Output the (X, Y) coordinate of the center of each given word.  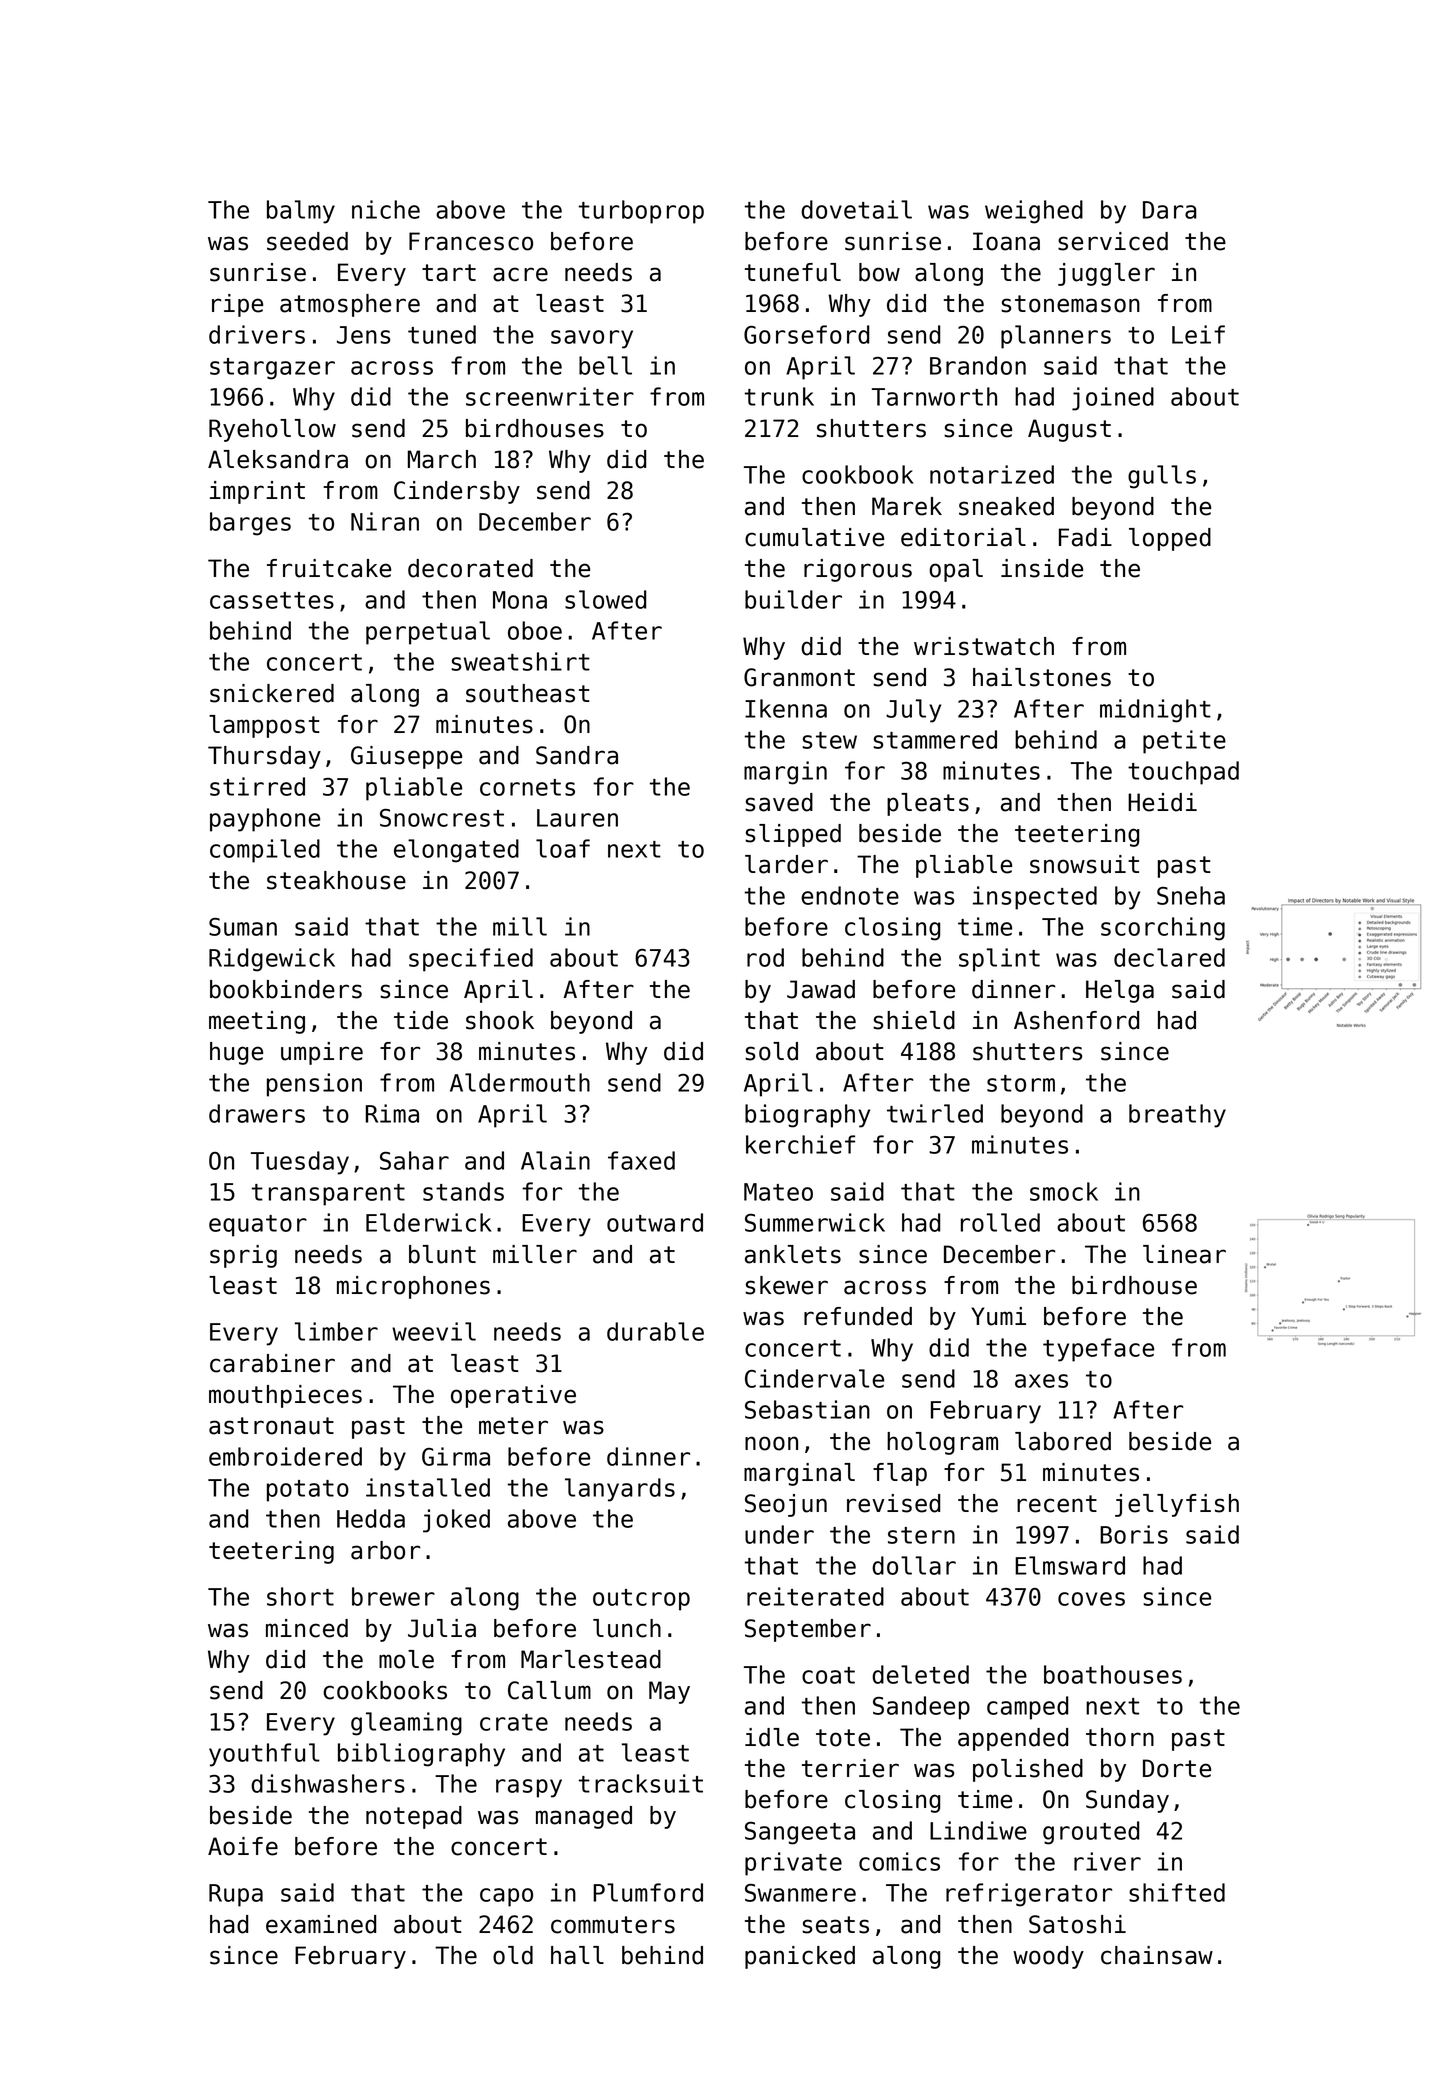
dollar (914, 1565)
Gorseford (806, 334)
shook (500, 1020)
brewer (393, 1596)
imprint (257, 492)
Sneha (1191, 895)
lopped (1170, 539)
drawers (257, 1113)
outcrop (641, 1600)
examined (321, 1924)
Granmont (799, 677)
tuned (442, 334)
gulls (1162, 477)
